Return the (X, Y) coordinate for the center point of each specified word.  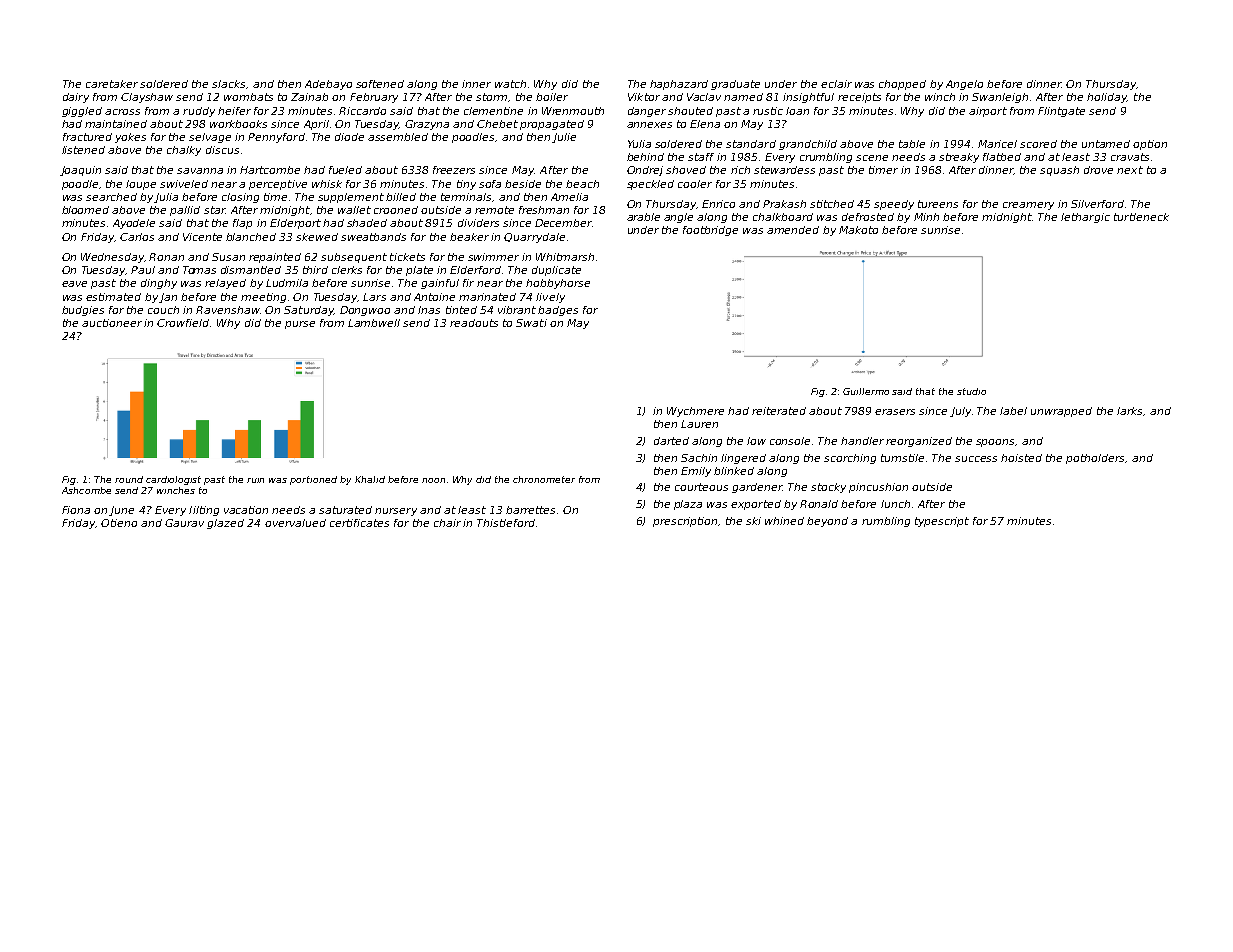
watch (510, 84)
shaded (367, 223)
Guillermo (866, 391)
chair (447, 523)
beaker (469, 237)
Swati (531, 323)
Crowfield (183, 323)
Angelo (964, 85)
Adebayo (328, 85)
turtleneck (1141, 217)
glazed (225, 524)
